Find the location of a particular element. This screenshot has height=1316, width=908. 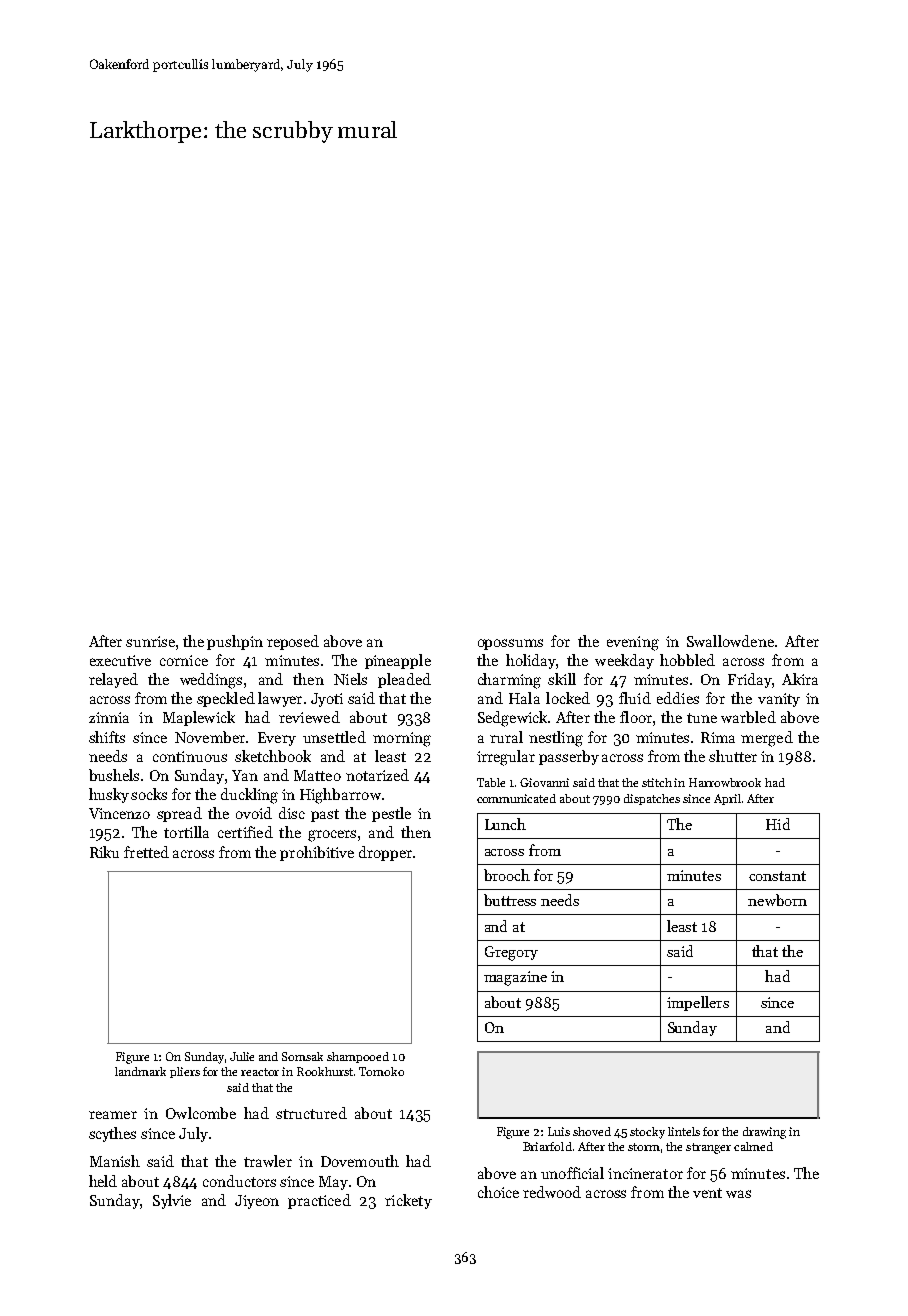

brooch is located at coordinates (507, 875).
